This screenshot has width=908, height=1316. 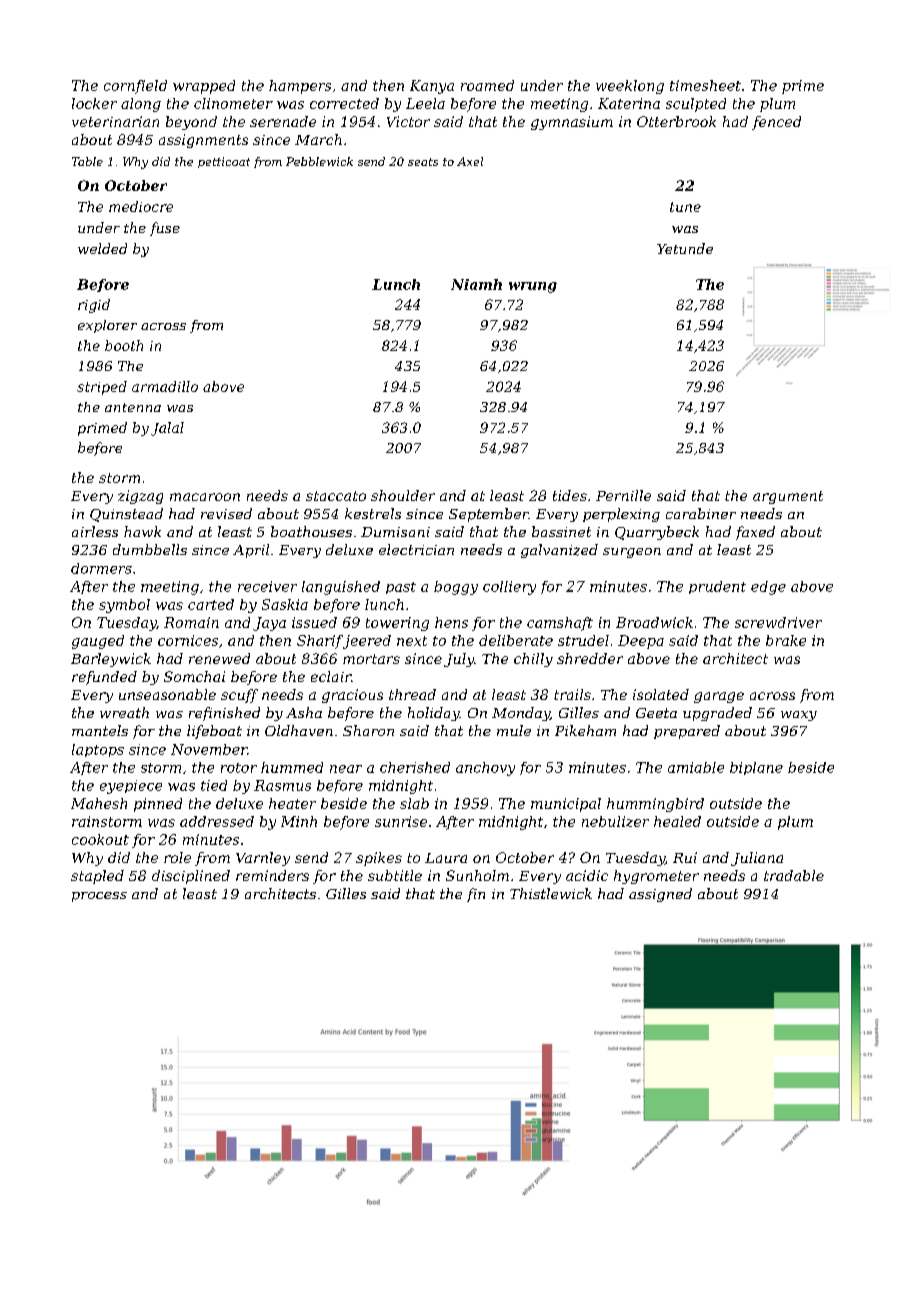 I want to click on process, so click(x=99, y=897).
